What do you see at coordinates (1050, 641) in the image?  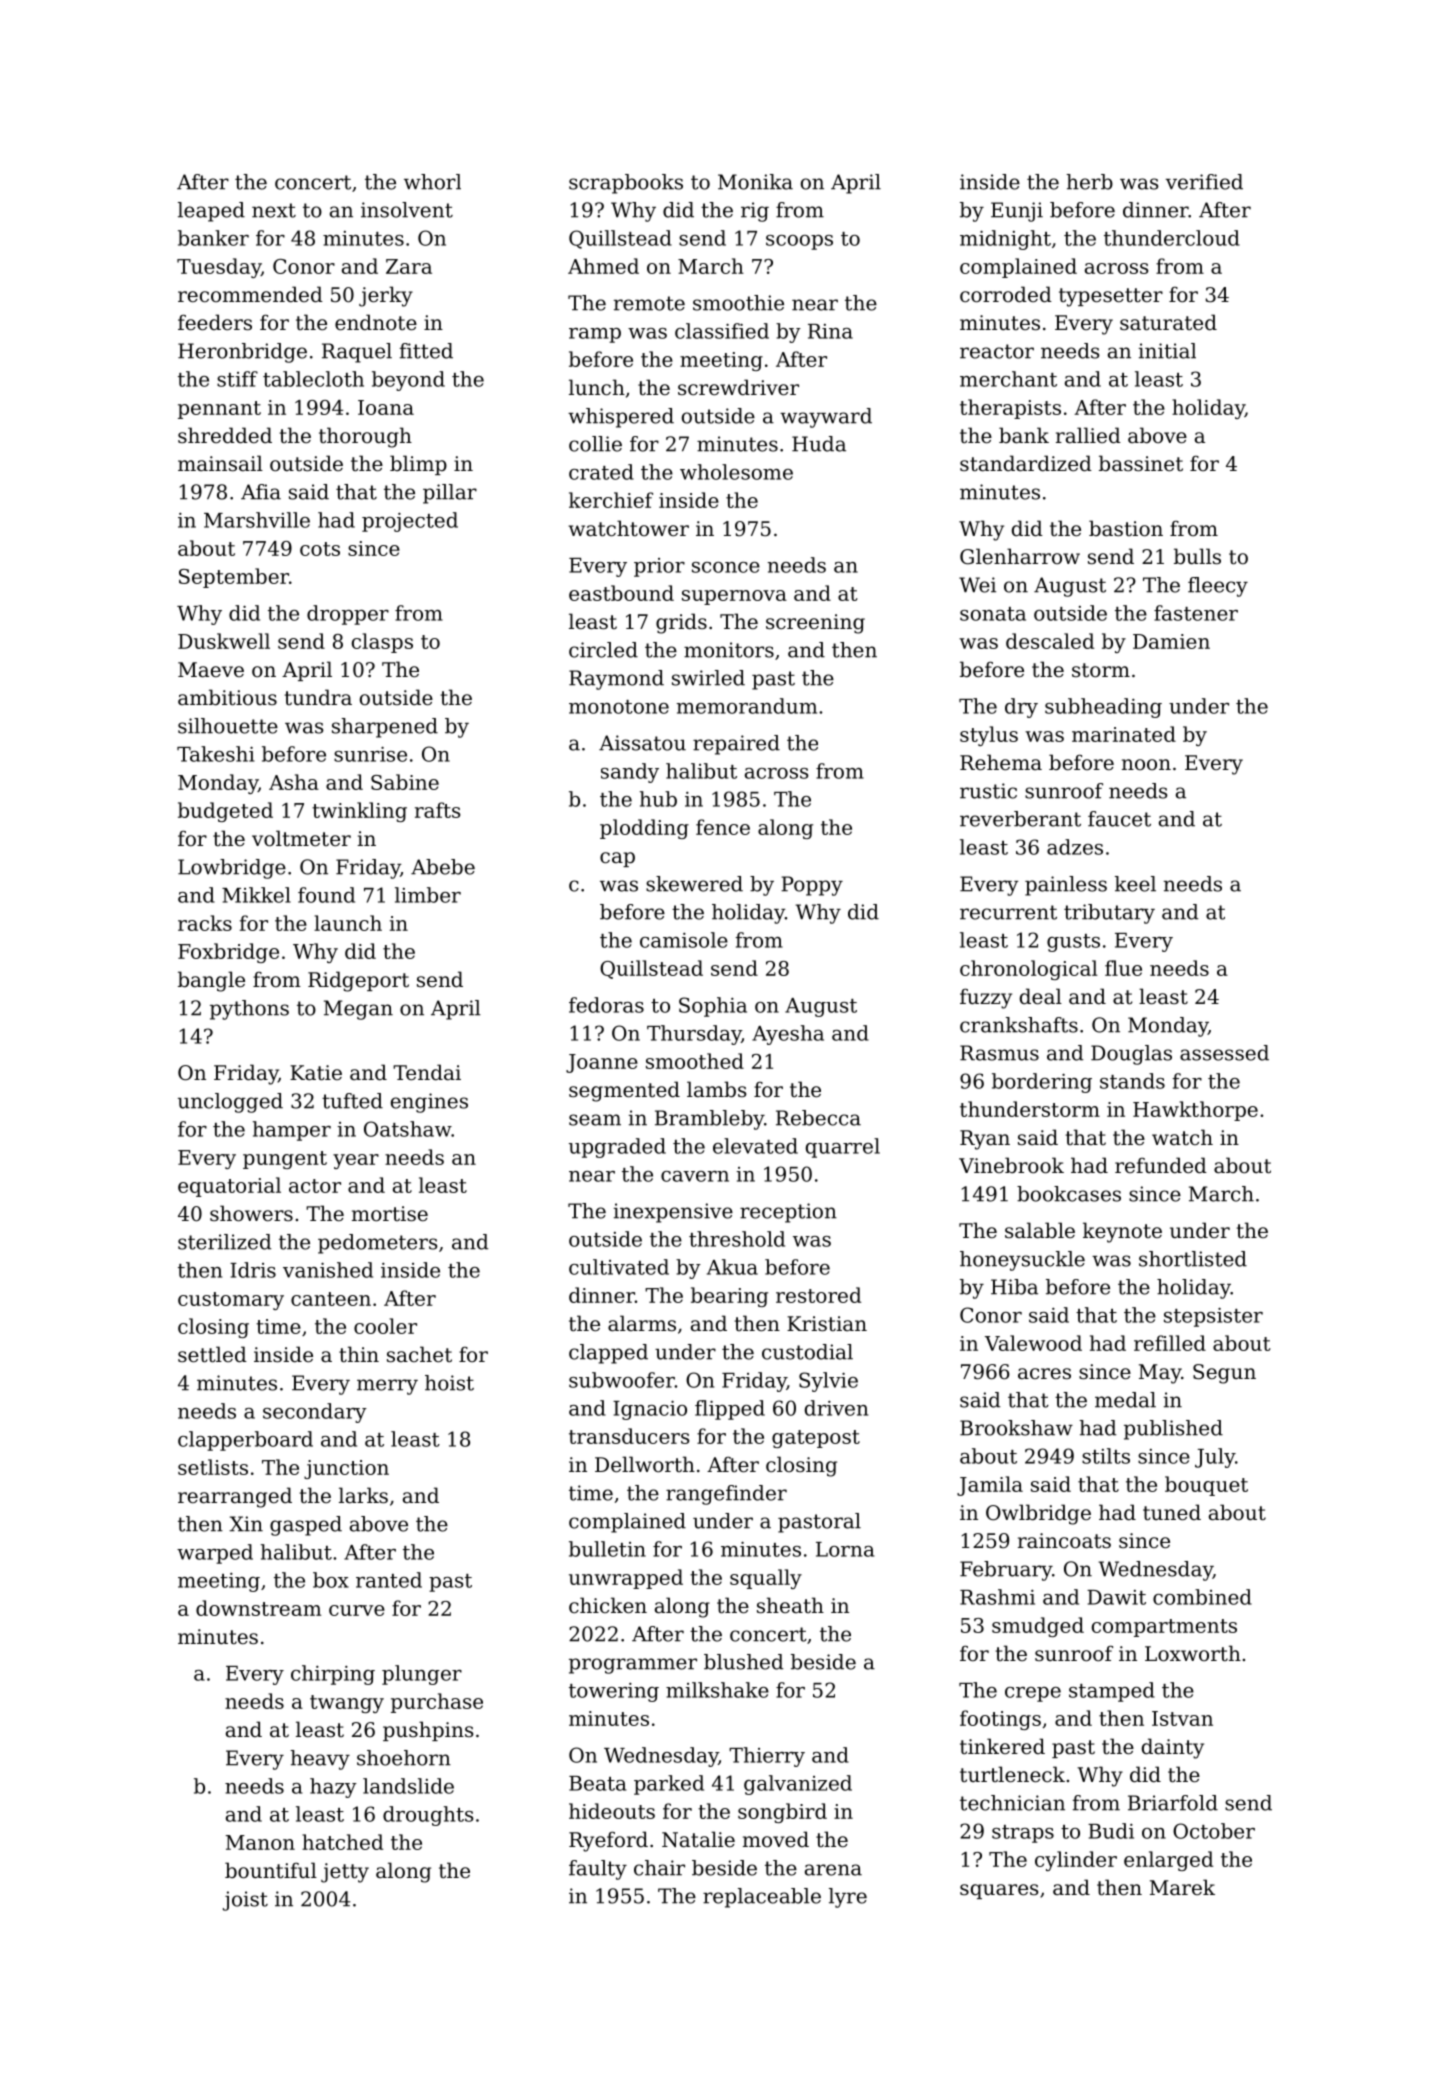 I see `descaled` at bounding box center [1050, 641].
